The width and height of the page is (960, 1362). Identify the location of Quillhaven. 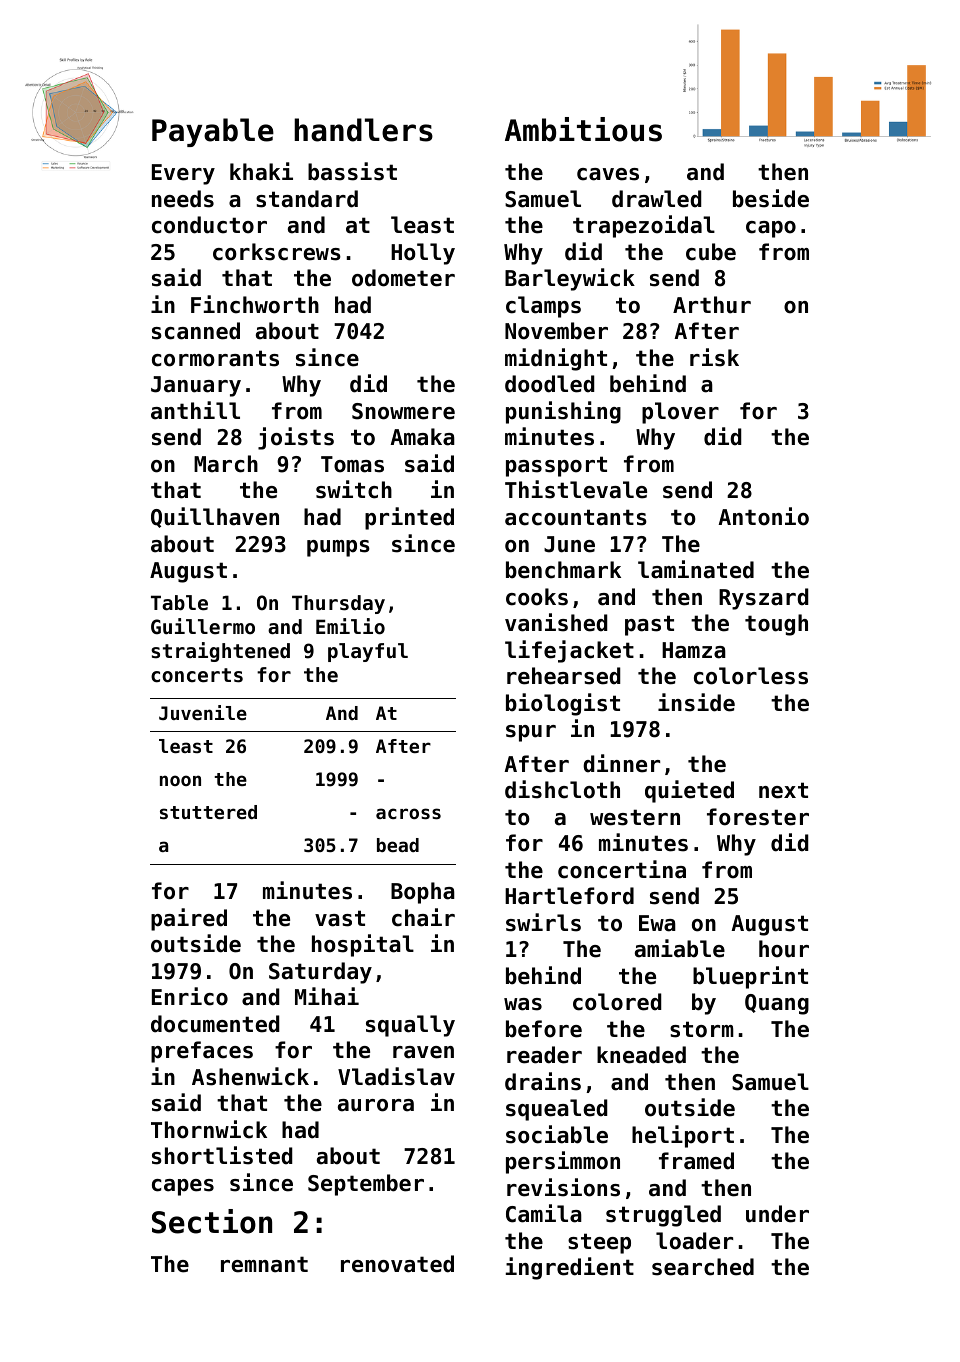
(215, 517).
